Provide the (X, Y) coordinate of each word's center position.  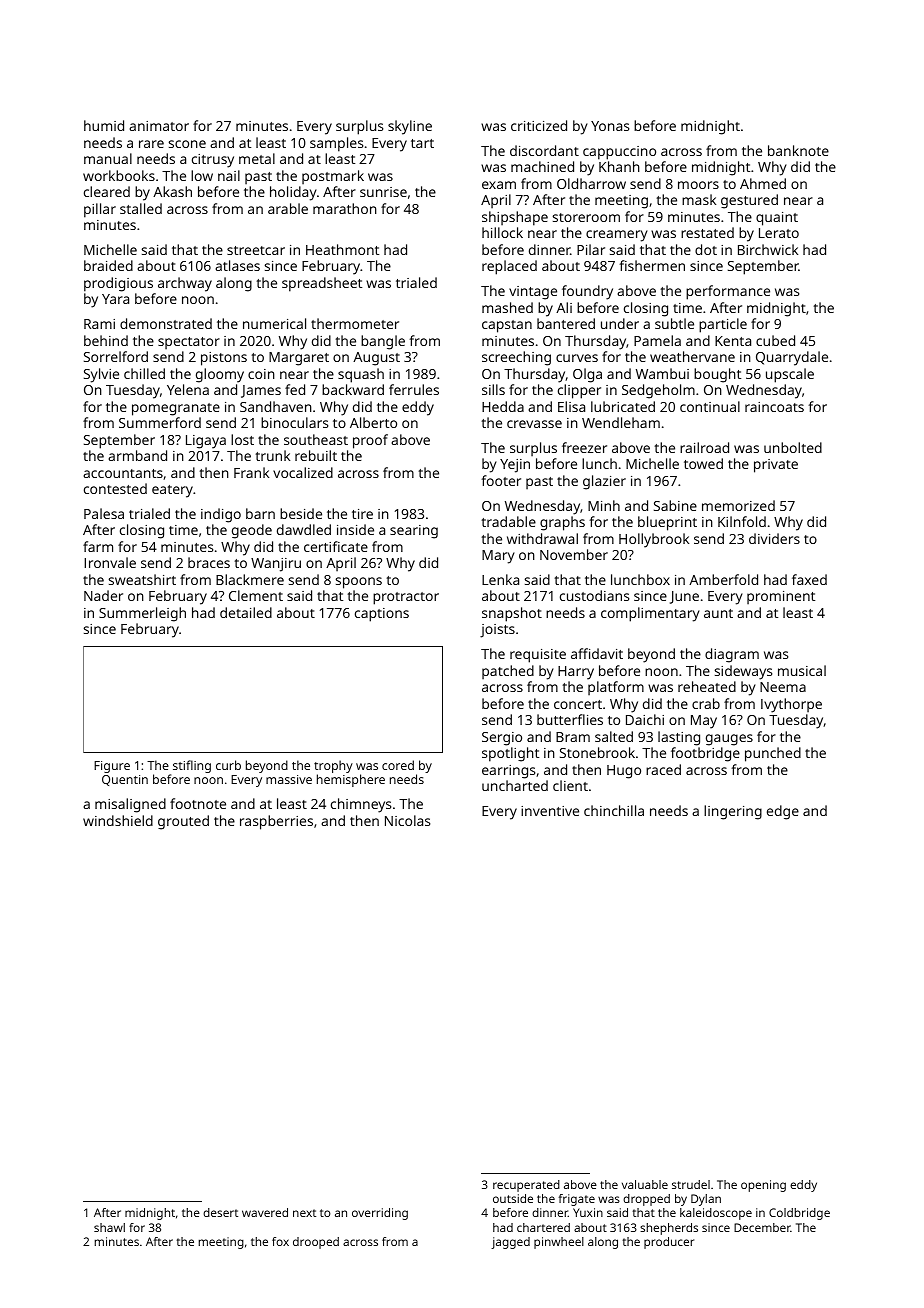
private (776, 466)
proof (370, 441)
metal (257, 158)
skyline (410, 127)
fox (280, 1241)
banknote (798, 150)
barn (260, 513)
